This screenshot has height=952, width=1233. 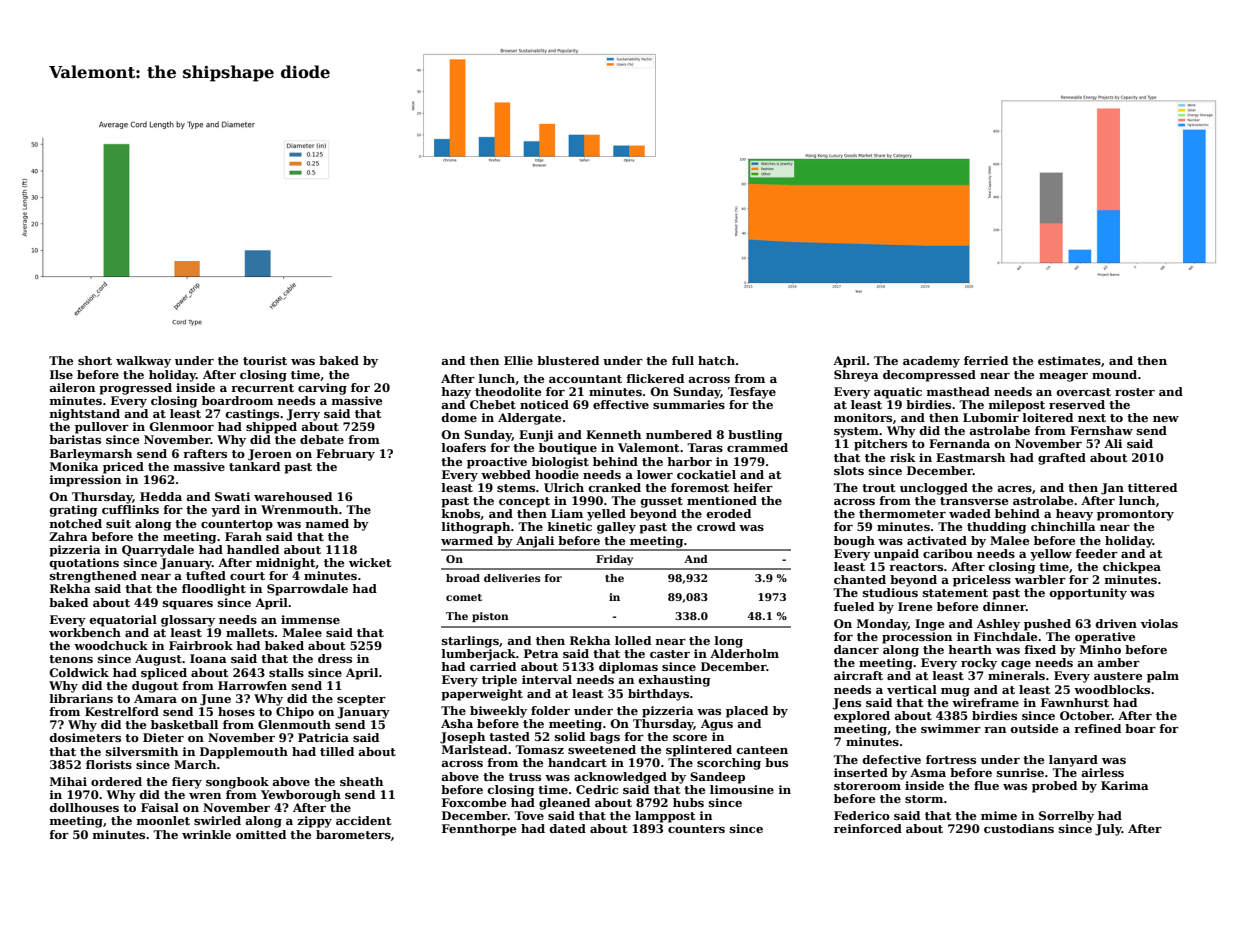 What do you see at coordinates (722, 500) in the screenshot?
I see `mentioned` at bounding box center [722, 500].
